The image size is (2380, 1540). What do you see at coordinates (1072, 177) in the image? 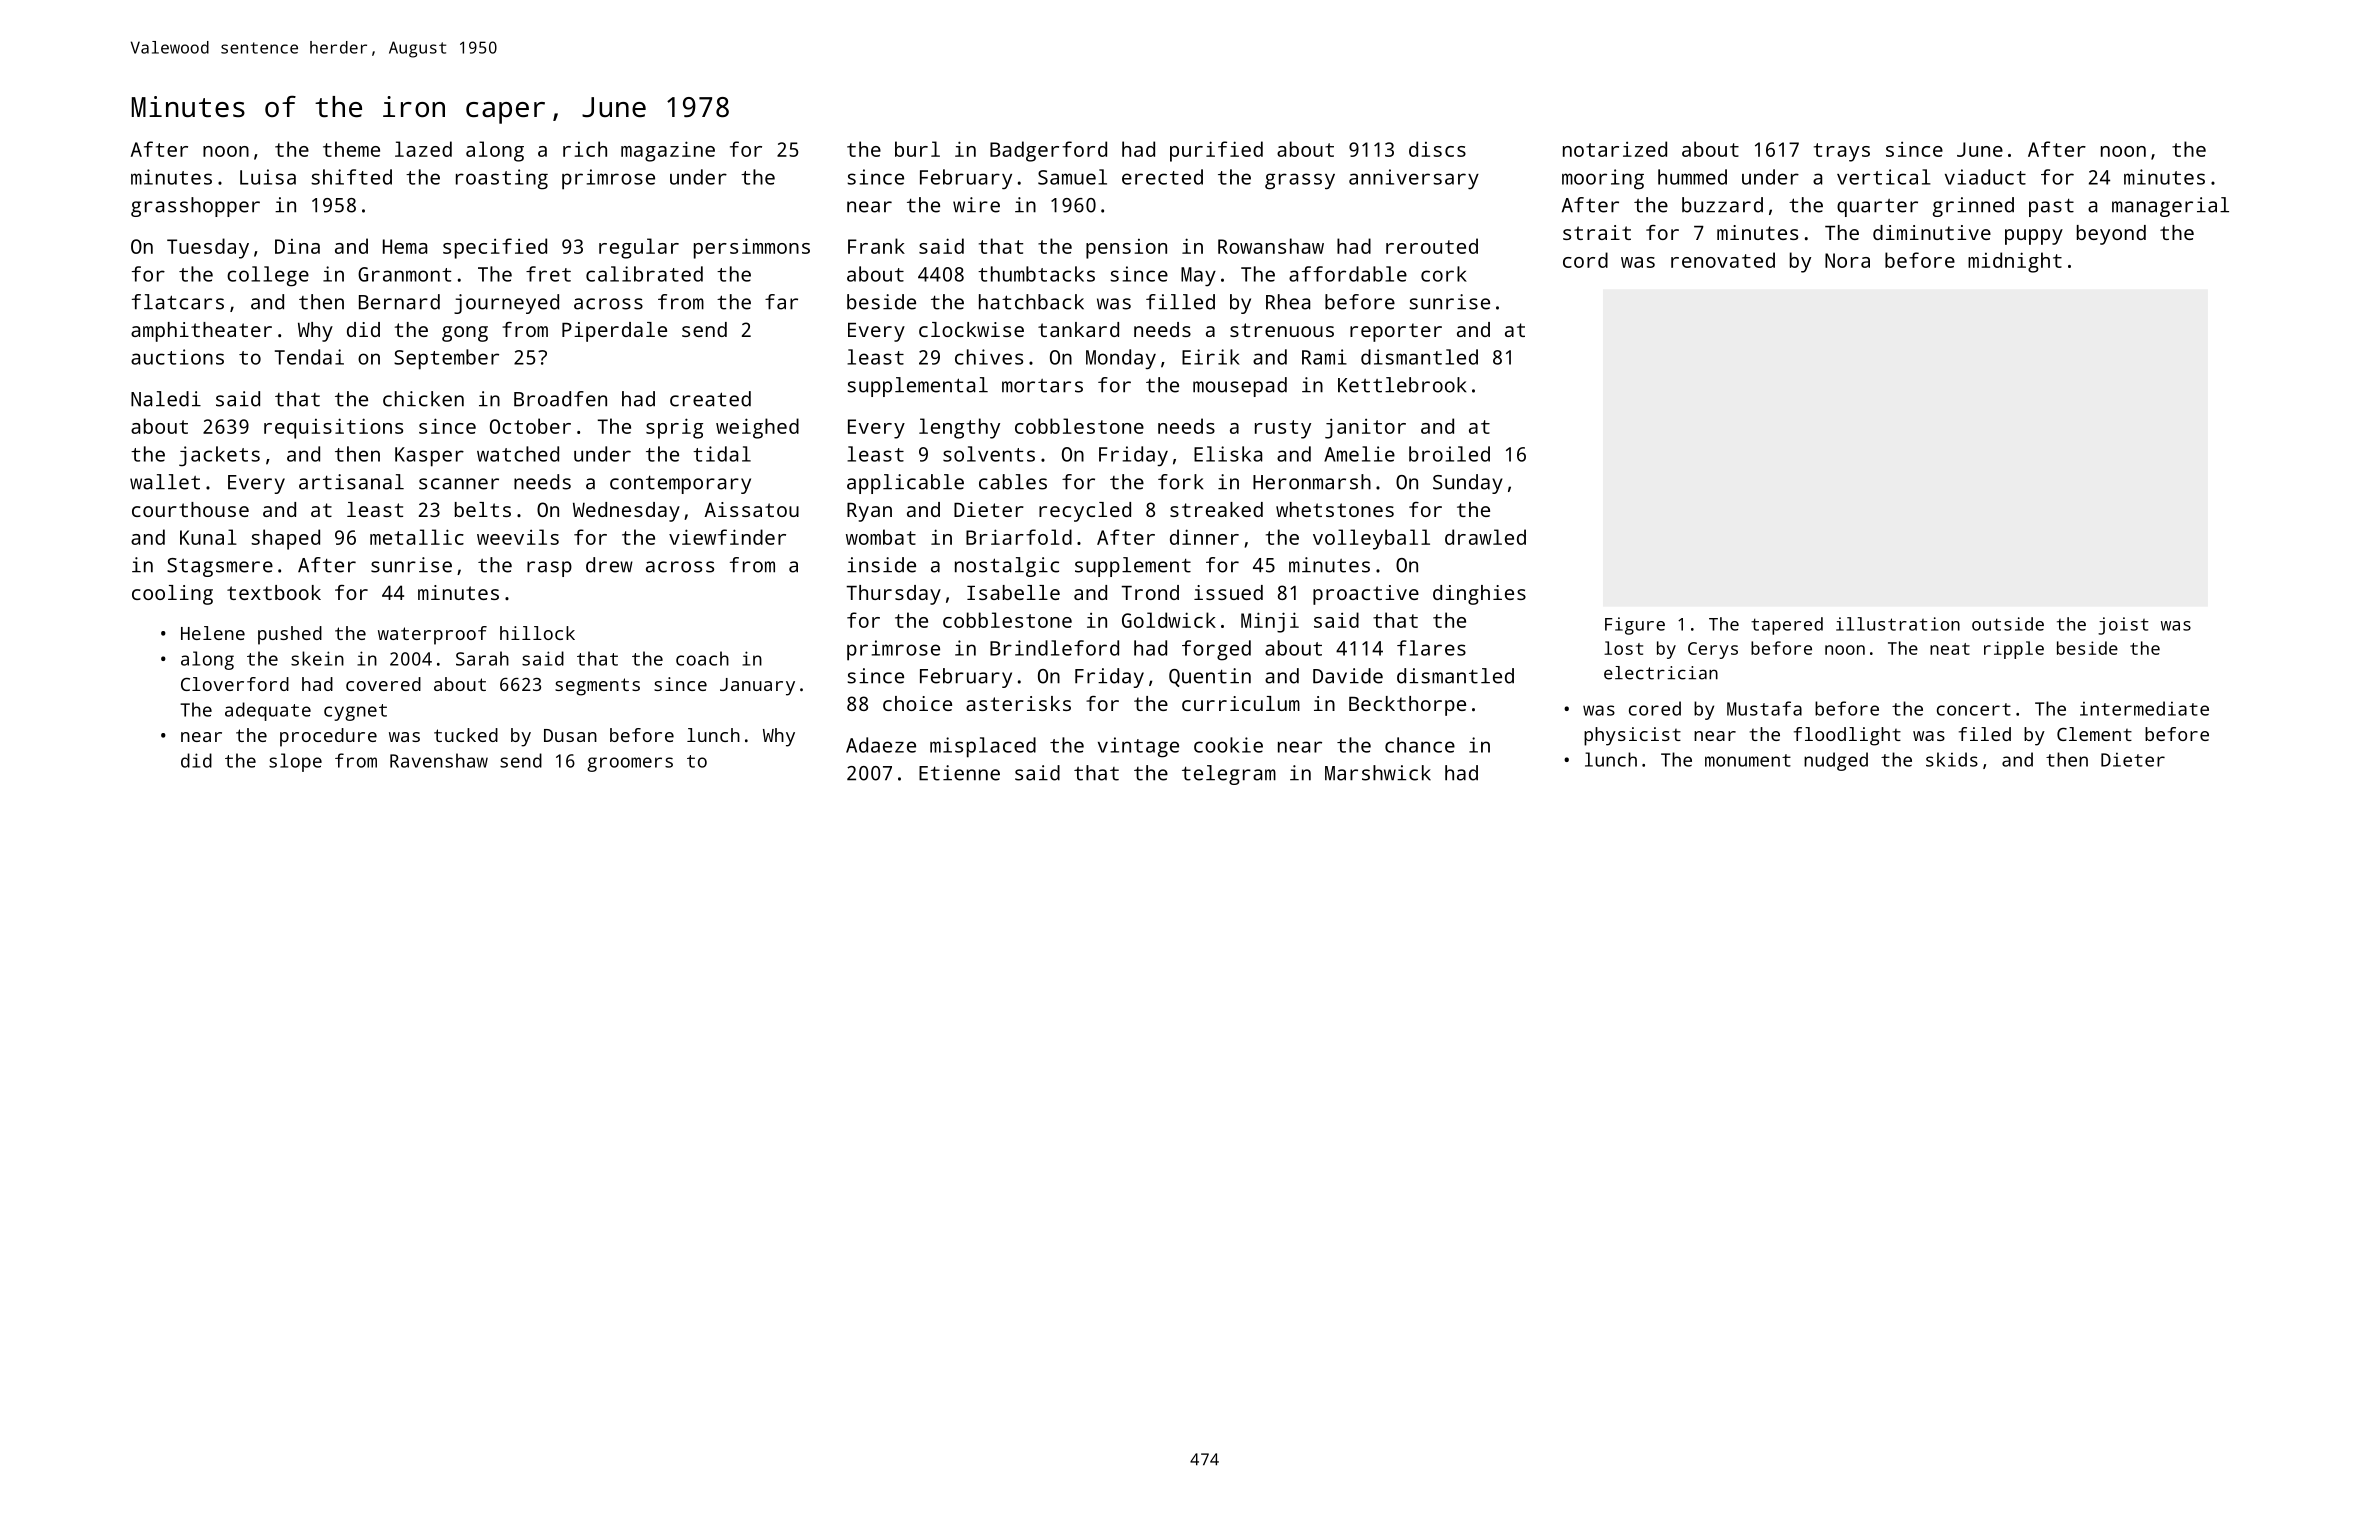
I see `Samuel` at bounding box center [1072, 177].
